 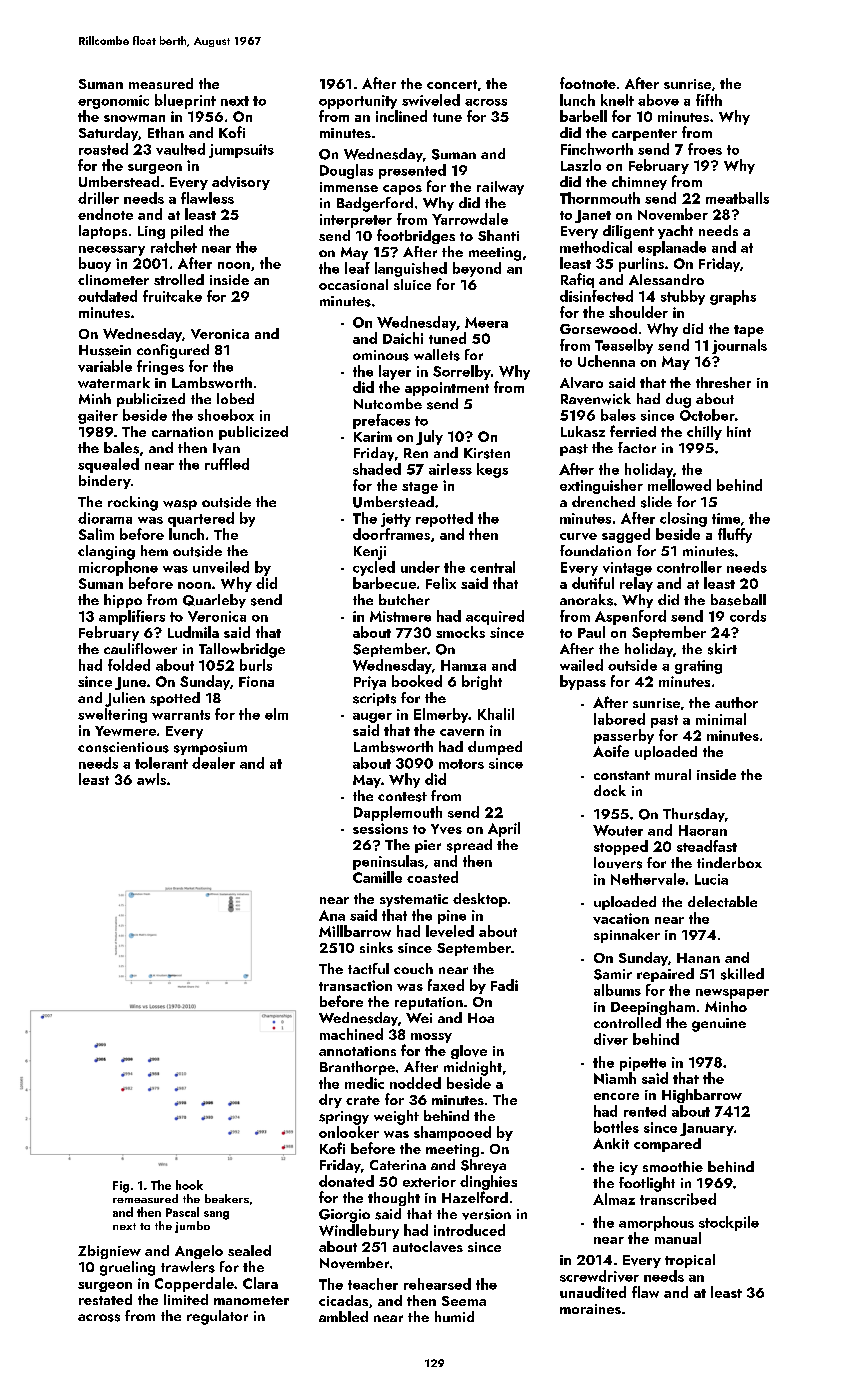 What do you see at coordinates (581, 382) in the page?
I see `Alvaro` at bounding box center [581, 382].
